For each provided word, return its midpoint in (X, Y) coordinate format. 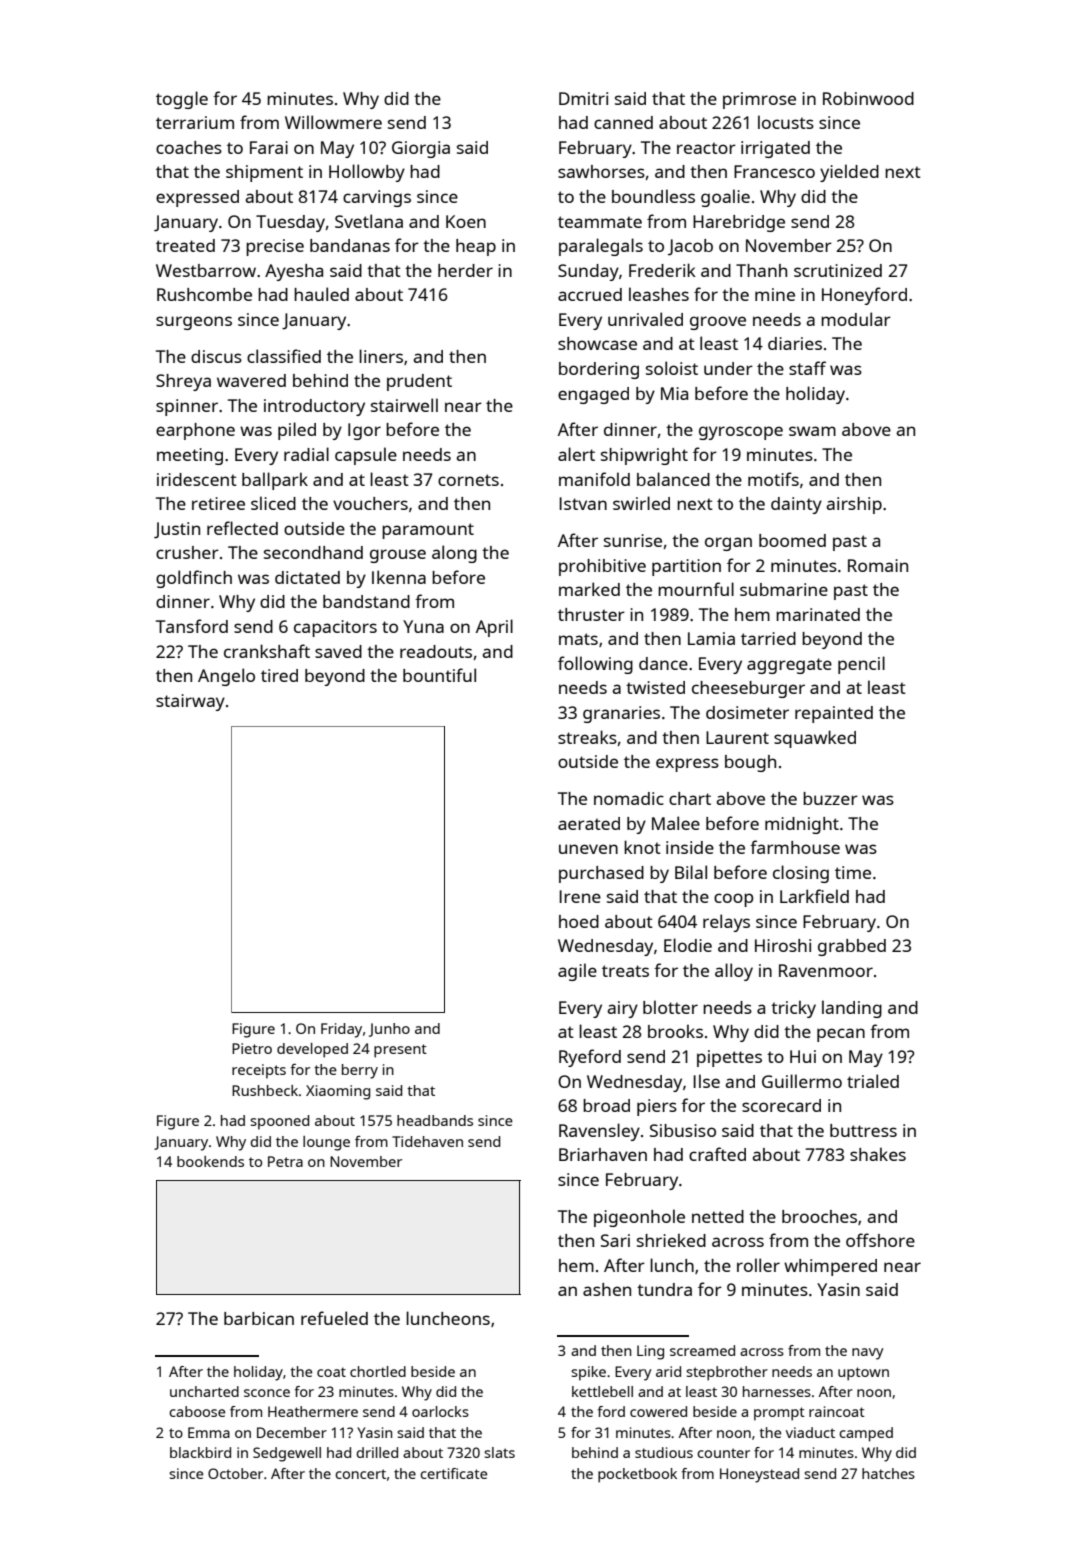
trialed (873, 1081)
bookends (210, 1161)
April (494, 628)
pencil (861, 665)
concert (360, 1474)
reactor (706, 148)
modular (856, 319)
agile (577, 972)
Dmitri (583, 98)
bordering (599, 370)
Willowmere (333, 122)
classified (284, 356)
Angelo (226, 677)
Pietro (252, 1048)
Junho (389, 1030)
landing (852, 1009)
